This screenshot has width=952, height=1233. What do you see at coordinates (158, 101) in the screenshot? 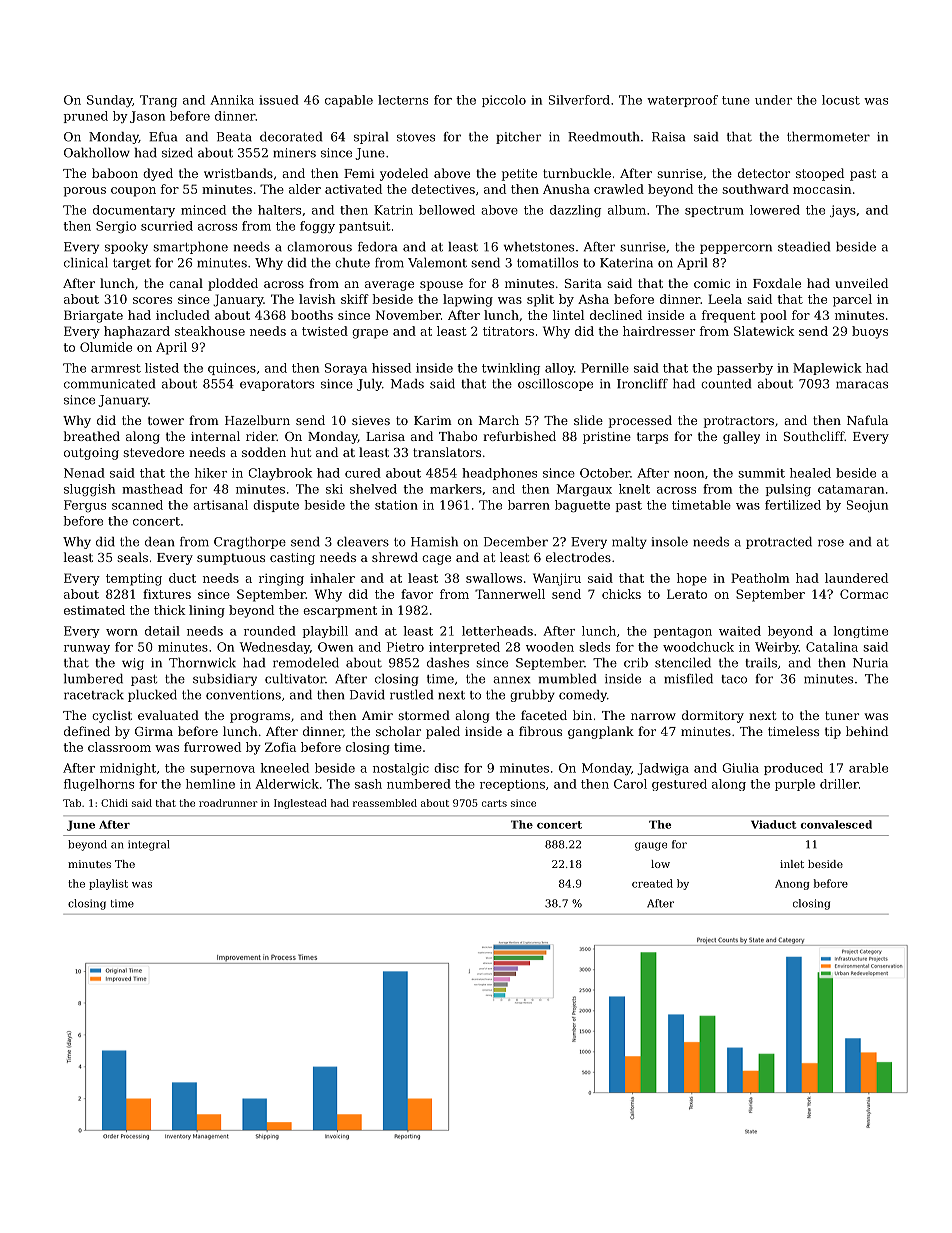
I see `Trang` at bounding box center [158, 101].
